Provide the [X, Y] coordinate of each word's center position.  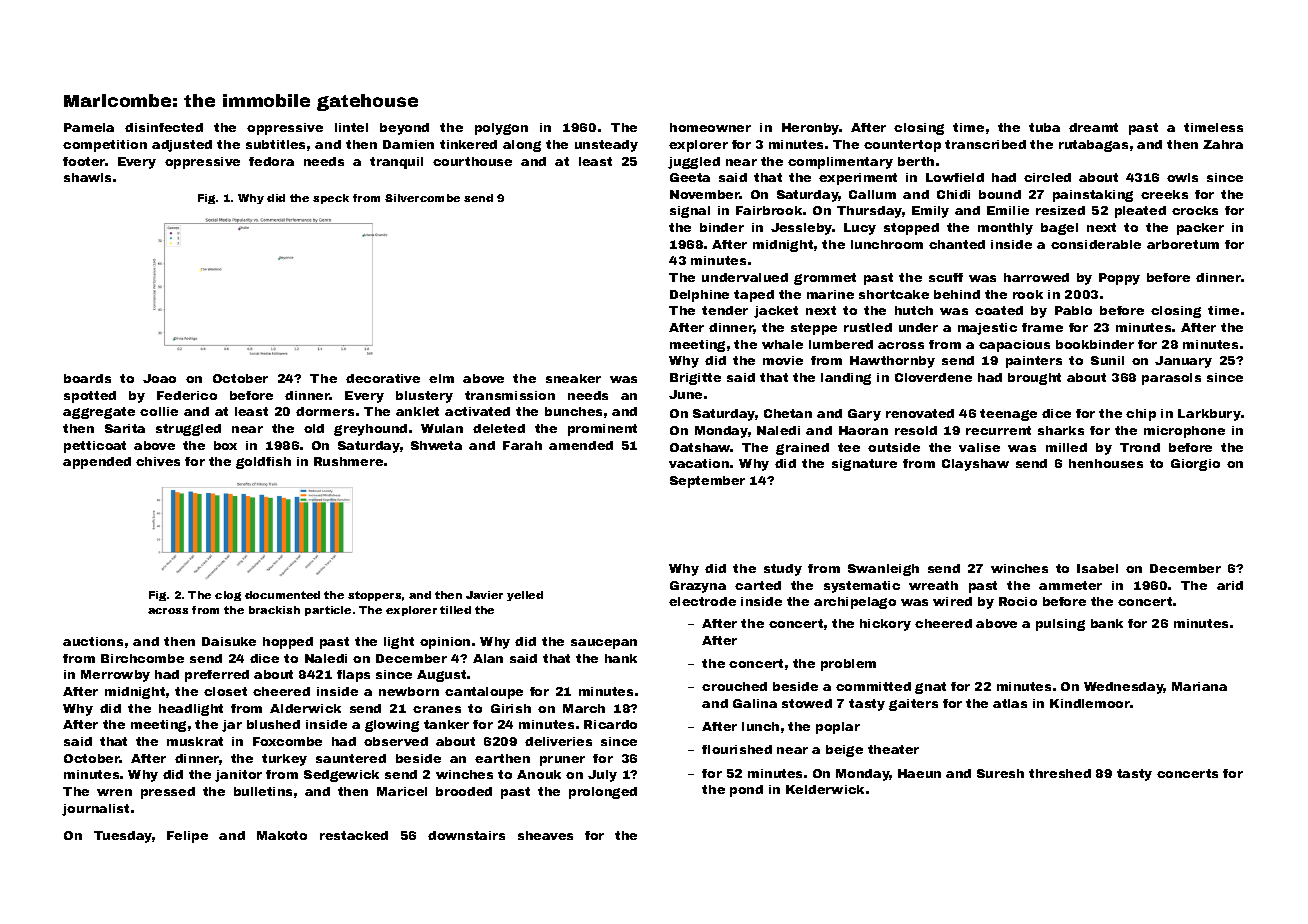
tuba [1044, 127]
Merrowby [115, 676]
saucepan [604, 644]
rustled [868, 327]
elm [441, 378]
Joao [159, 378]
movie [783, 360]
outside [894, 447]
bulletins [263, 791]
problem [848, 665]
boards [87, 378]
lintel [351, 127]
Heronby [811, 129]
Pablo [1073, 310]
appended [97, 463]
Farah [522, 445]
